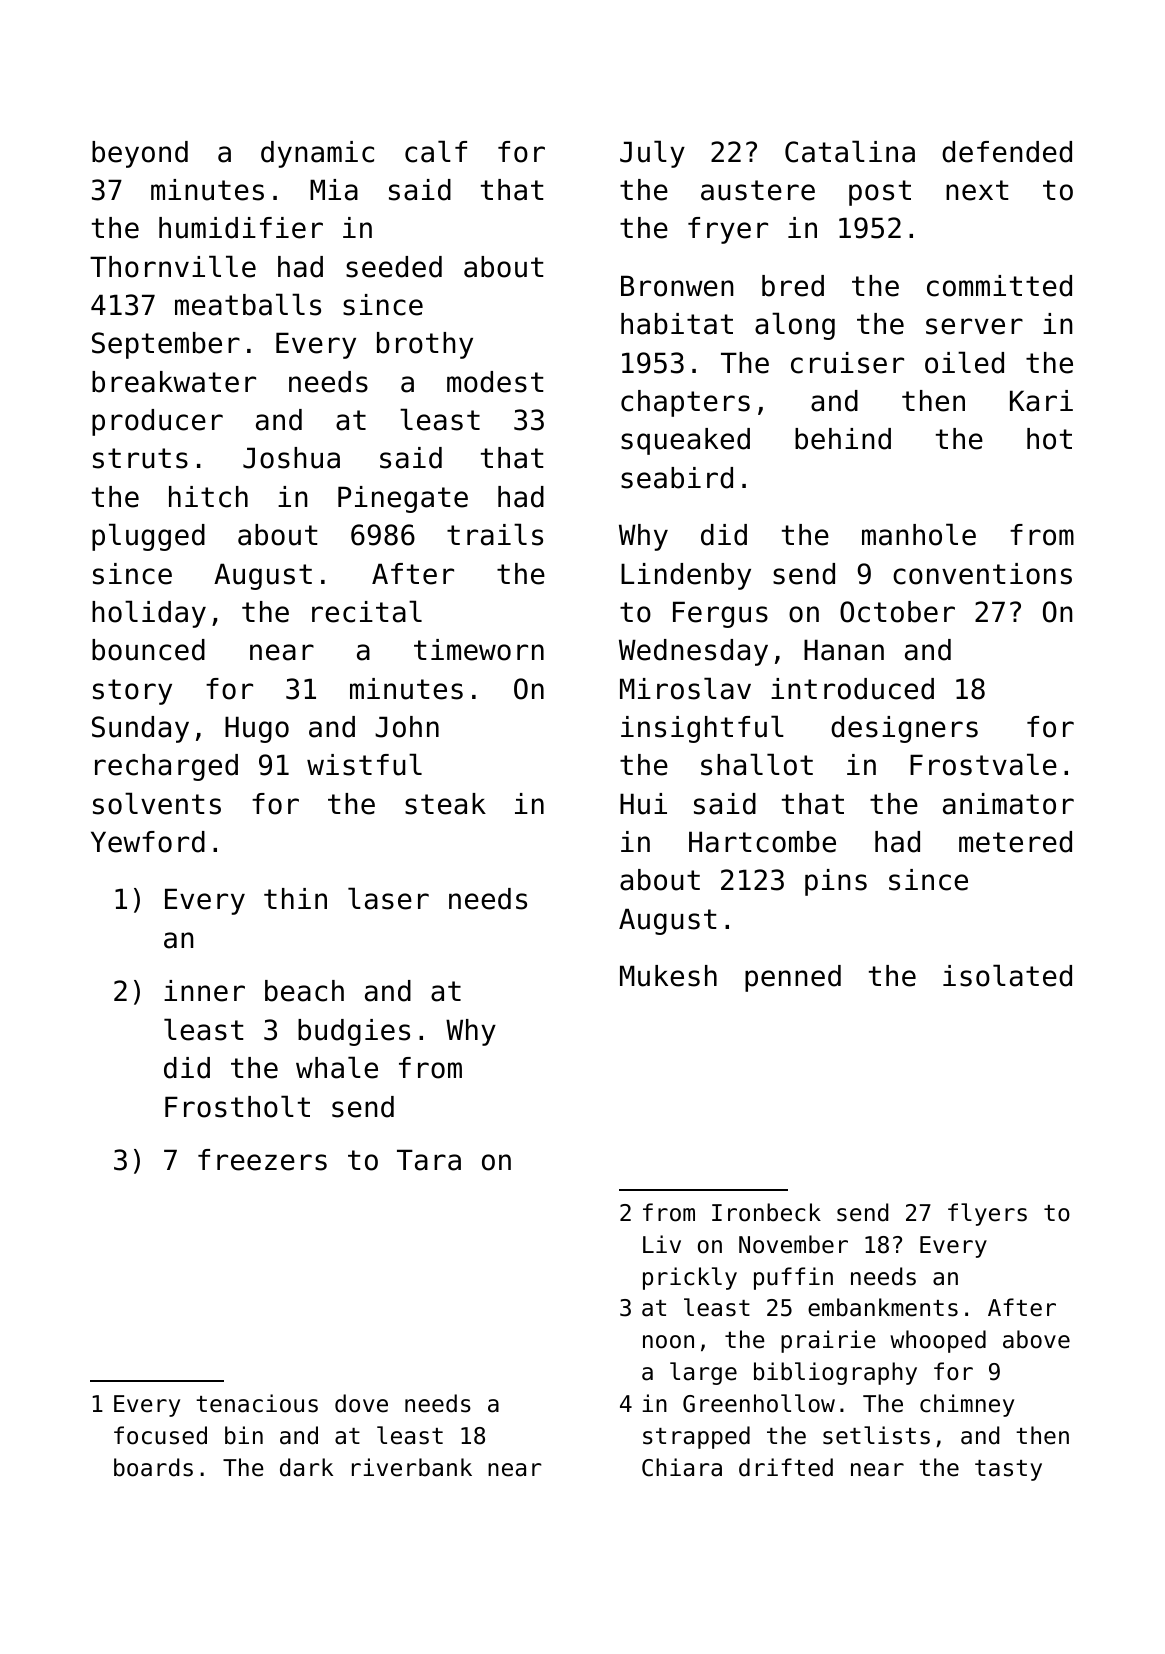 This screenshot has height=1654, width=1165. I want to click on tasty, so click(1008, 1470).
